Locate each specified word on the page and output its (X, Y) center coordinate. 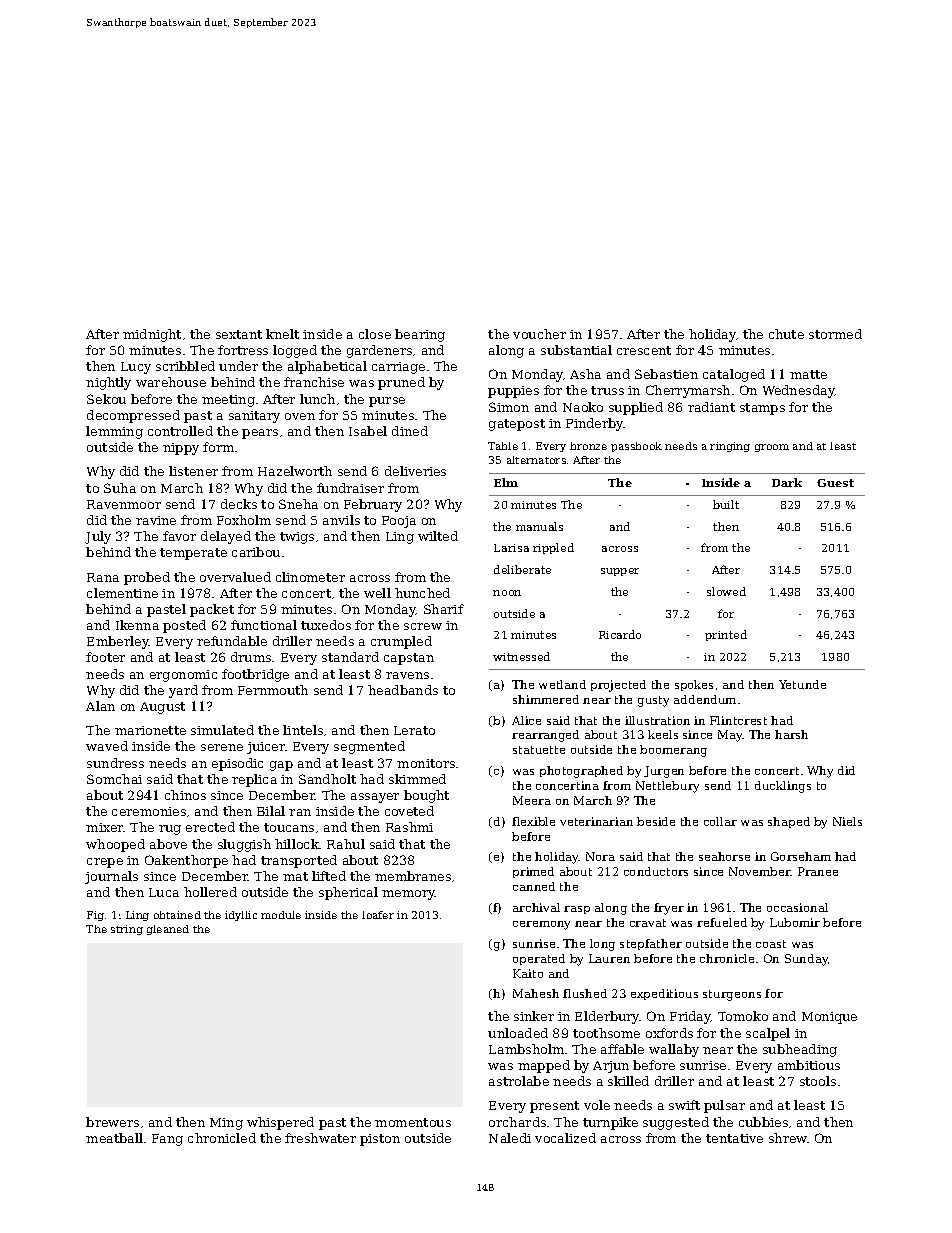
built (726, 504)
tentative (734, 1138)
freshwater (320, 1138)
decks (239, 504)
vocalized (565, 1138)
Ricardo (620, 634)
